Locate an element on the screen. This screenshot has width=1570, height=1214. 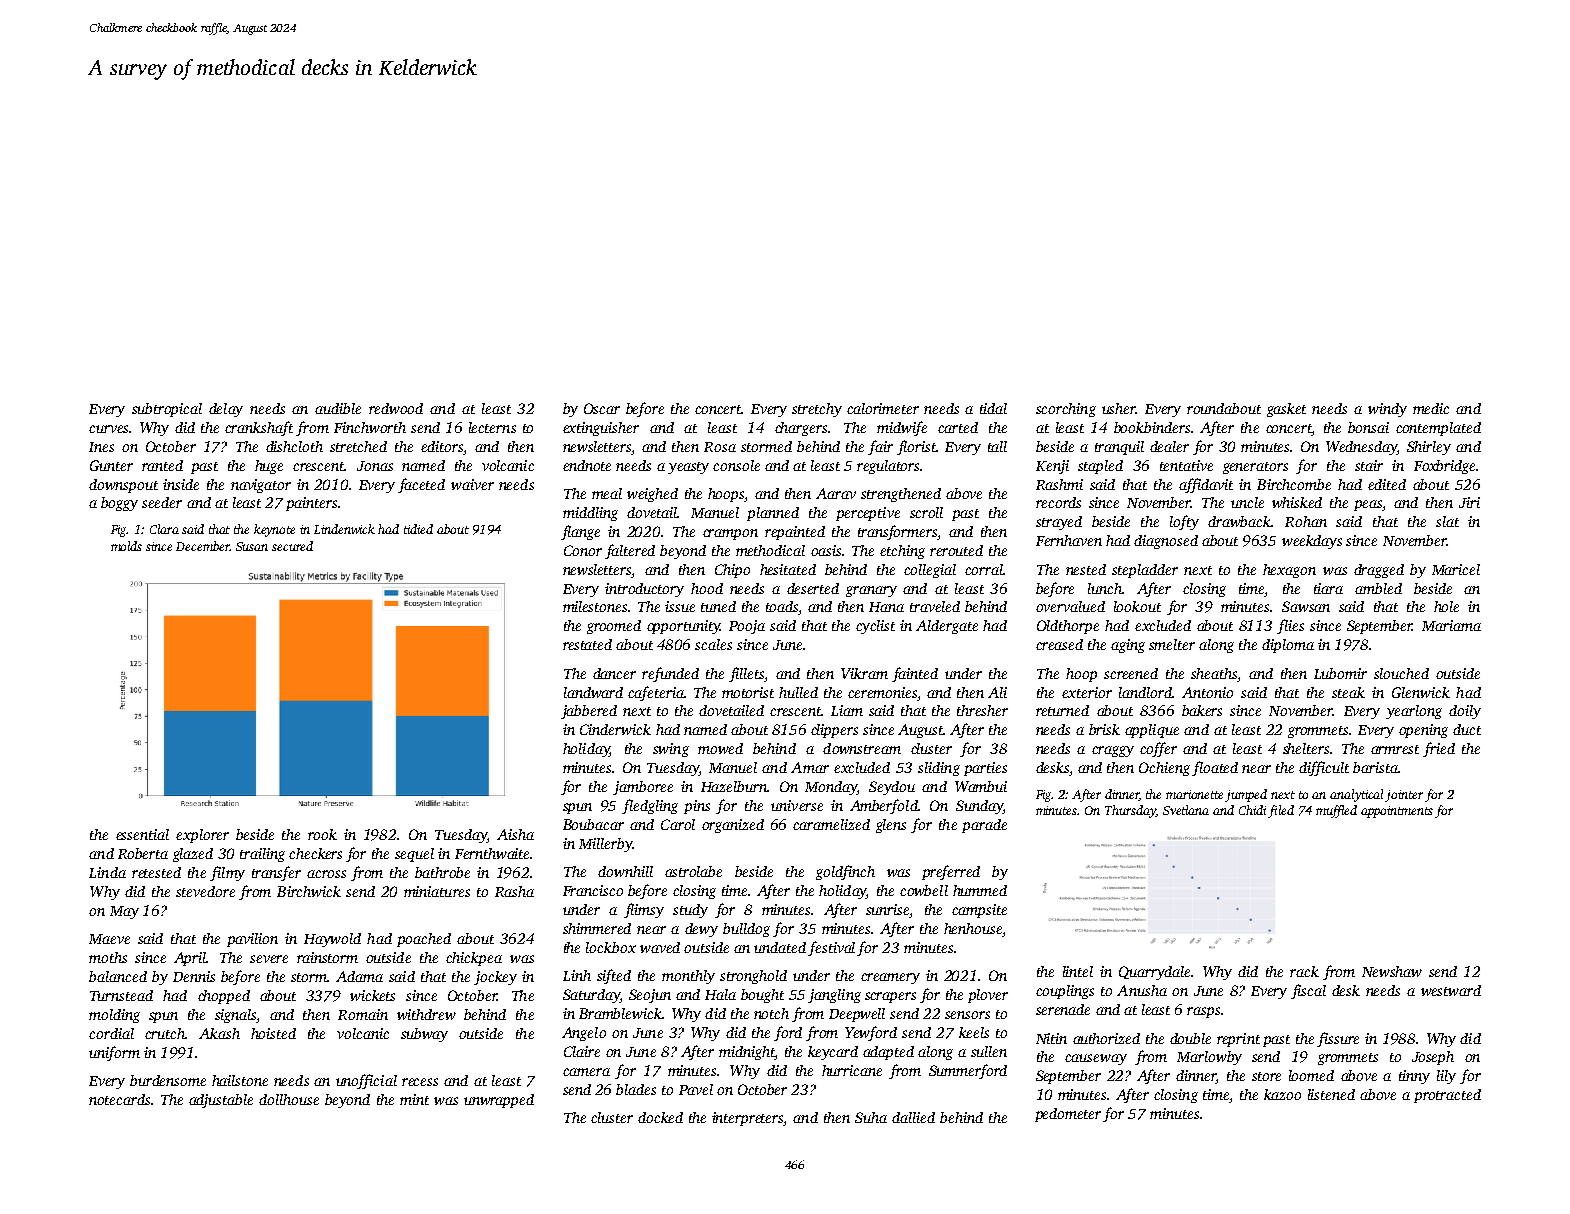
creamery is located at coordinates (890, 978).
